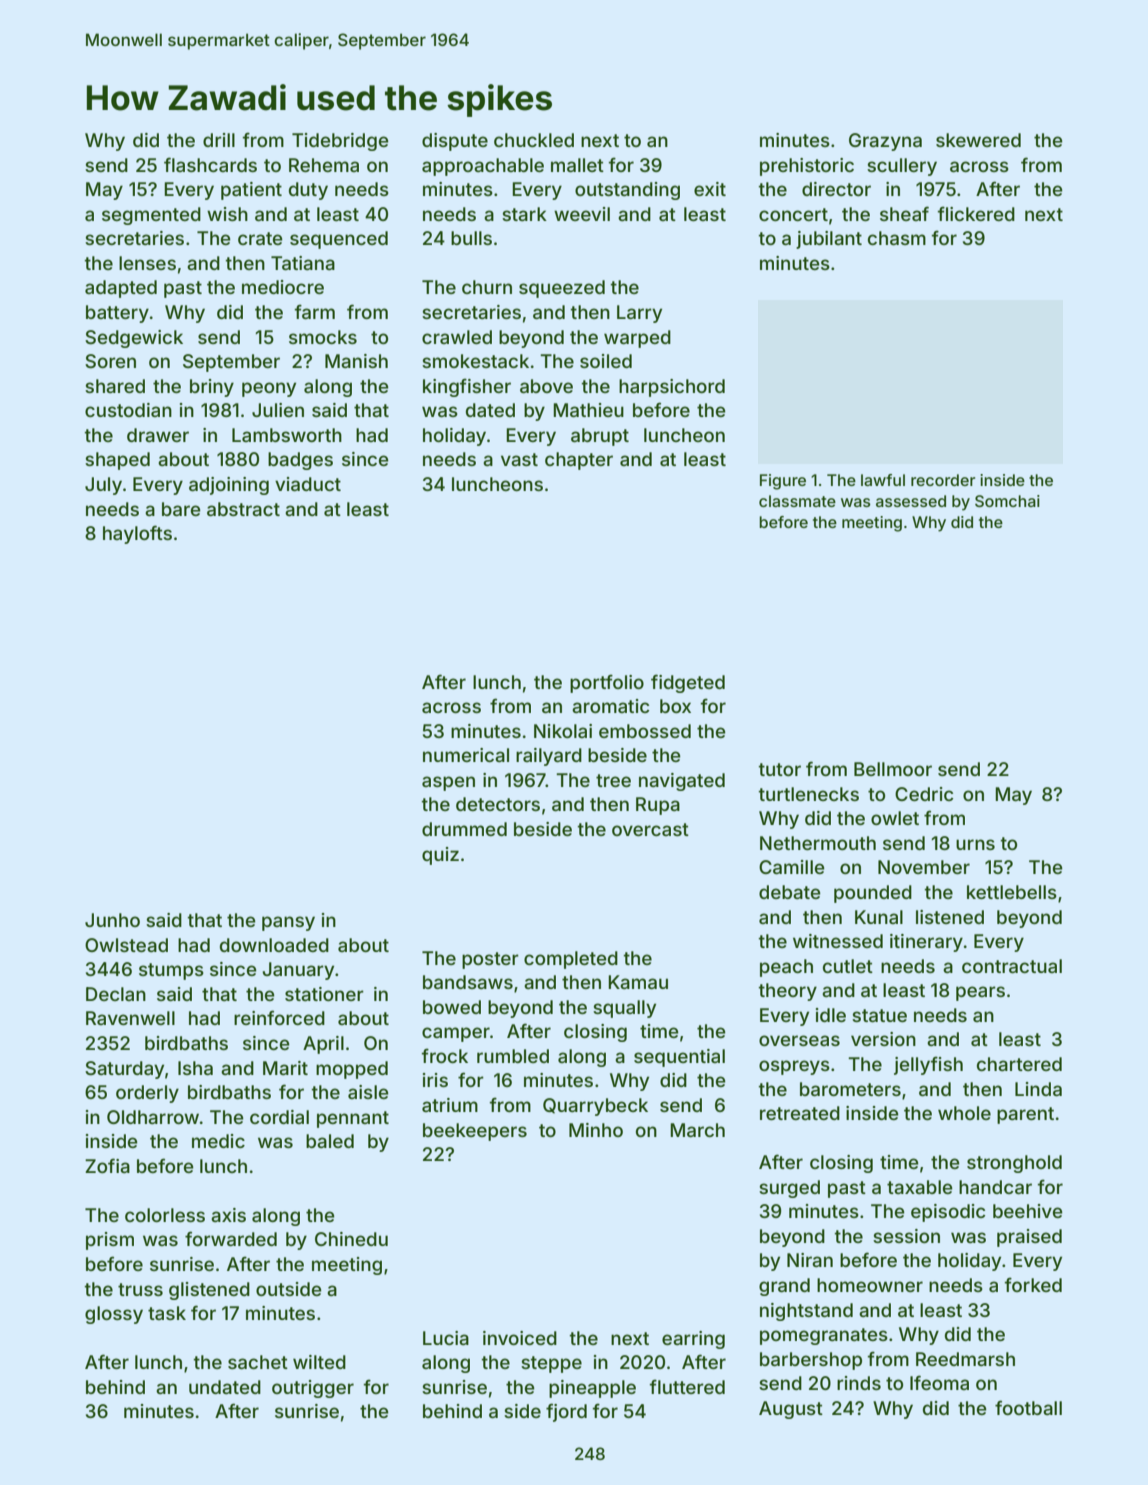 The height and width of the screenshot is (1485, 1148). Describe the element at coordinates (112, 920) in the screenshot. I see `Junho` at that location.
